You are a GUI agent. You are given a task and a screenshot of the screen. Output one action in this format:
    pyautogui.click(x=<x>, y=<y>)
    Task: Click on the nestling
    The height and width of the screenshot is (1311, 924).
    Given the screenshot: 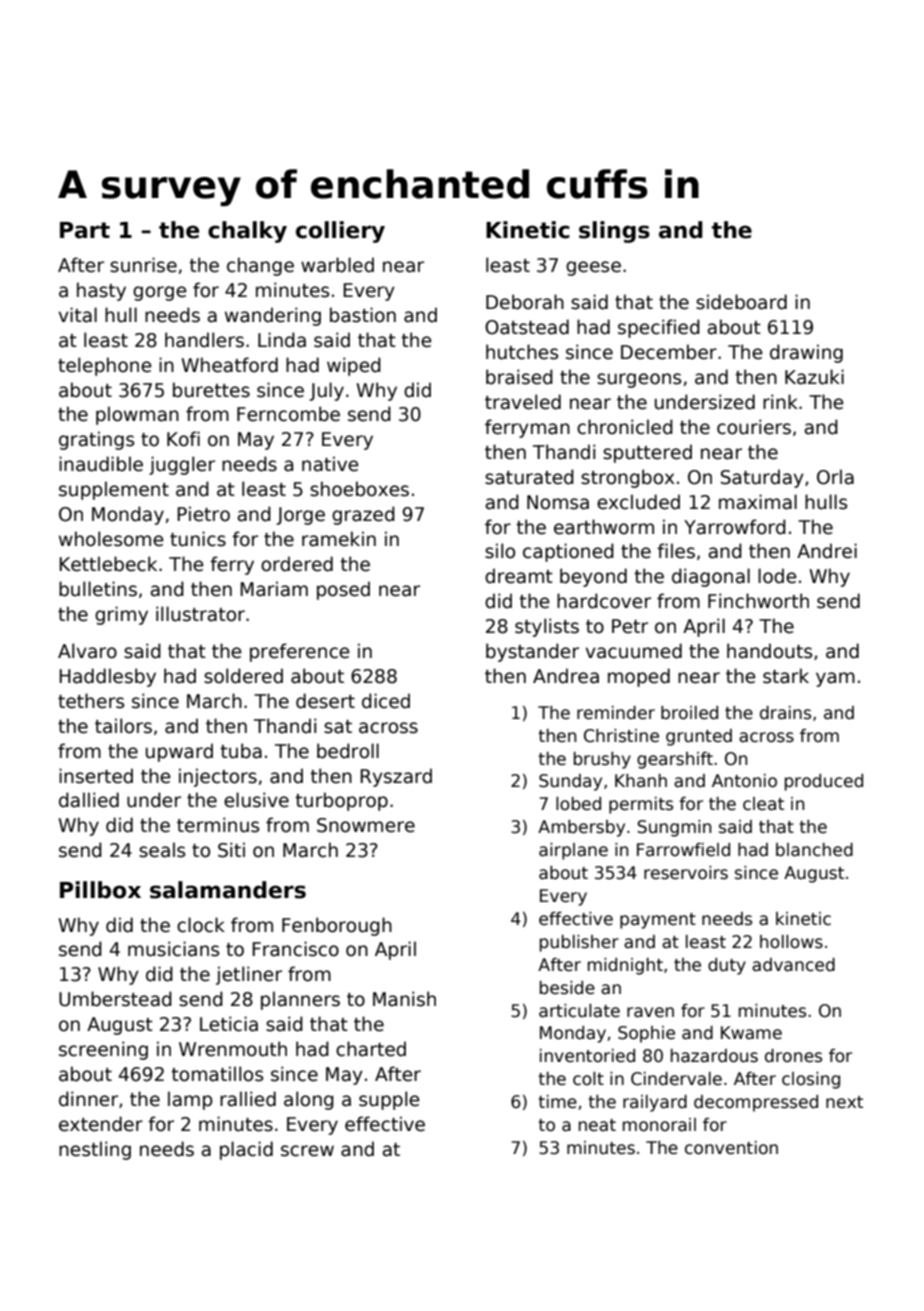 What is the action you would take?
    pyautogui.click(x=95, y=1150)
